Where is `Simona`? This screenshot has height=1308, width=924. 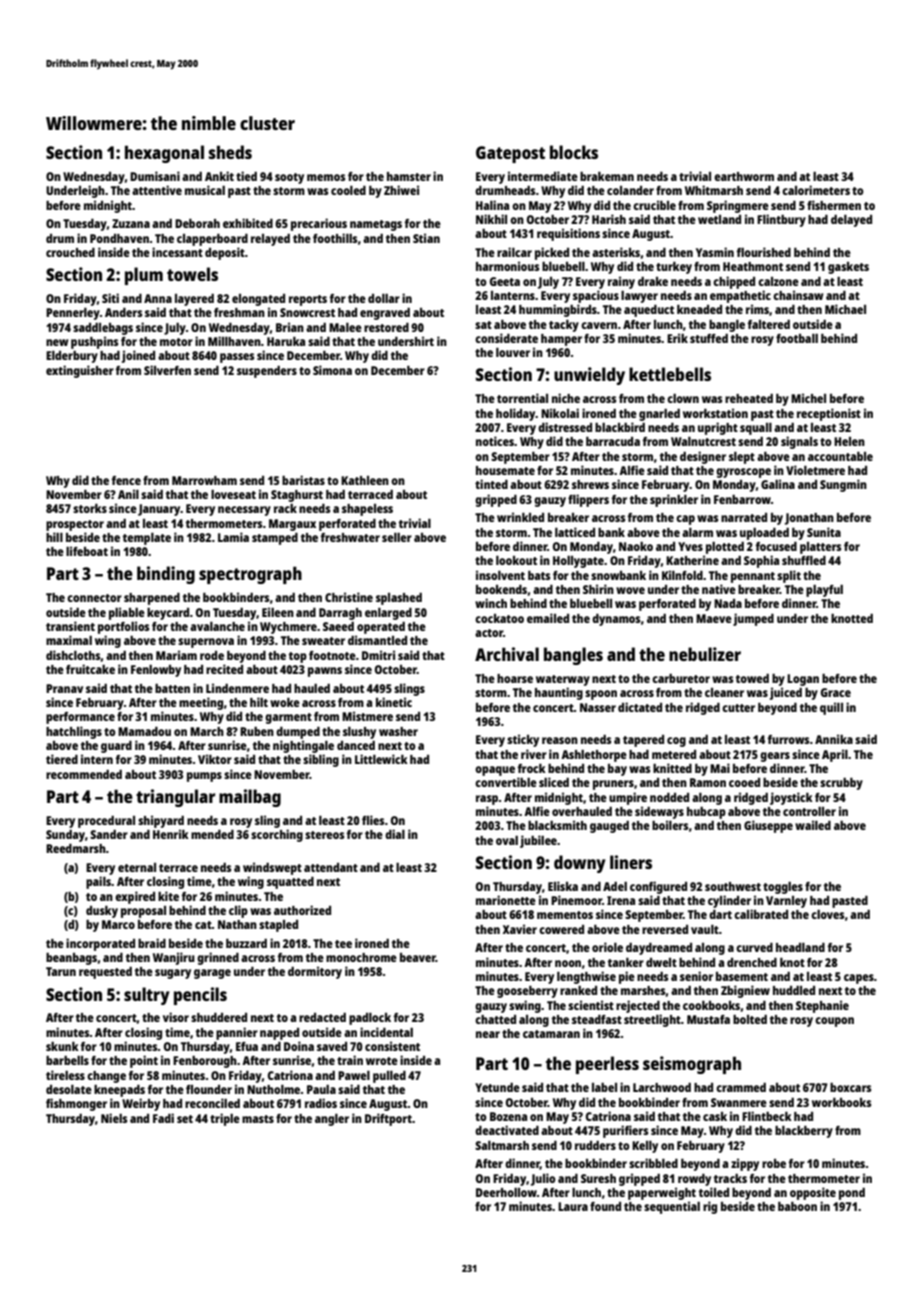 Simona is located at coordinates (332, 370).
